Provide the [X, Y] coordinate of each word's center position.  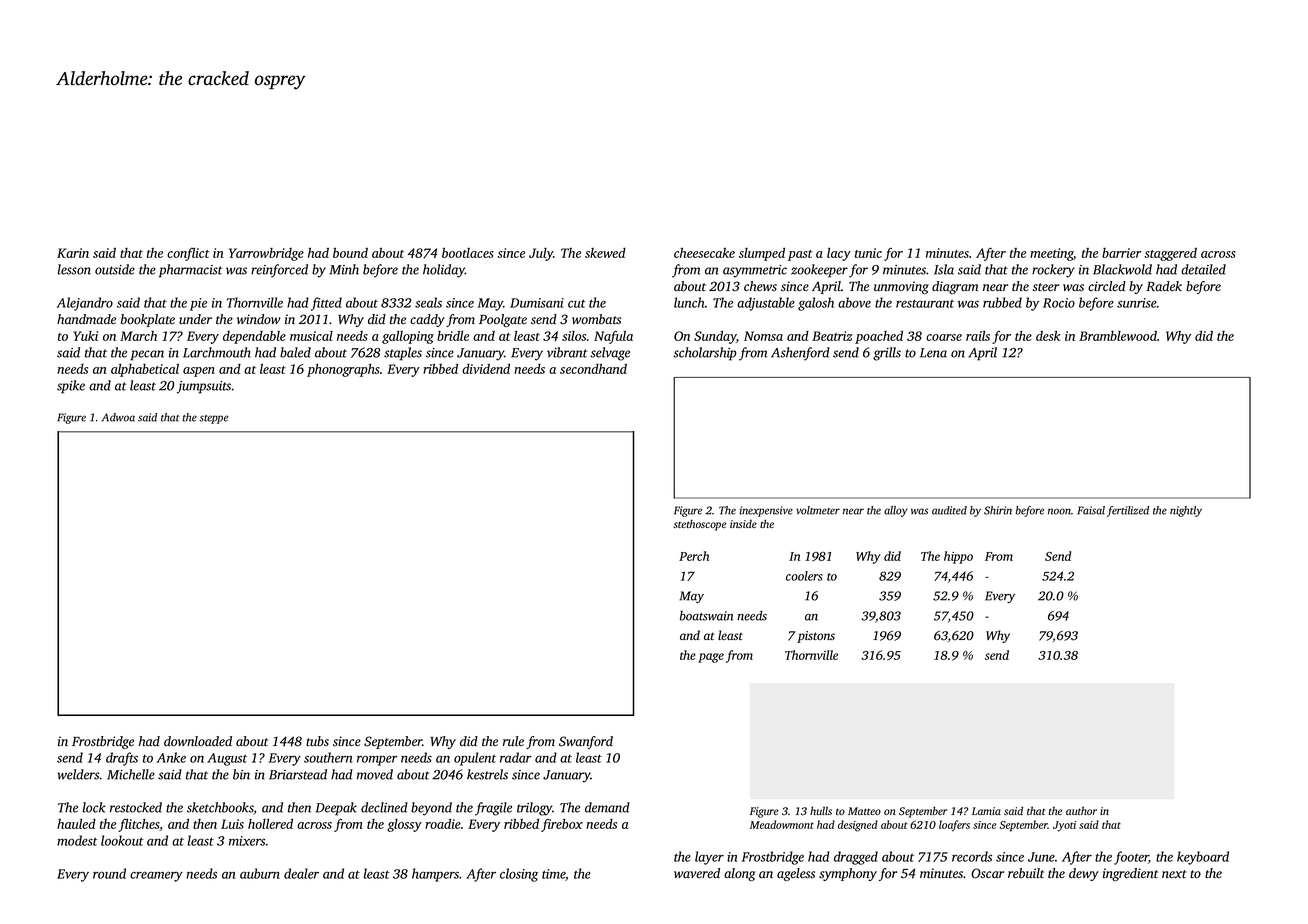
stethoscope [700, 525]
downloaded [198, 741]
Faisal [1091, 510]
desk [1048, 336]
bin [241, 774]
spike [71, 387]
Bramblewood [1118, 336]
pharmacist [191, 271]
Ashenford [800, 354]
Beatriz [832, 336]
